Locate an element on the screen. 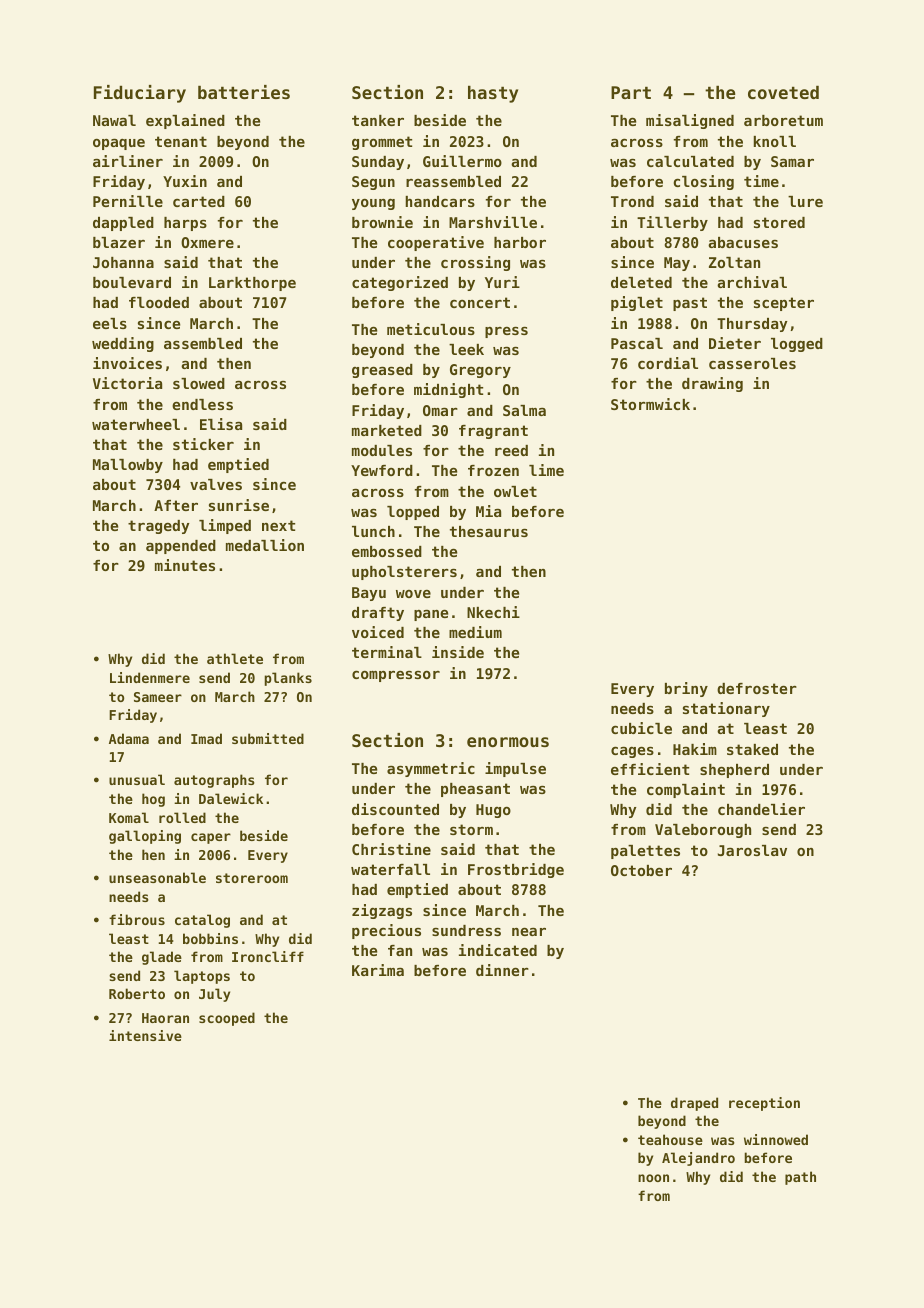 The image size is (924, 1308). lunch is located at coordinates (373, 531).
